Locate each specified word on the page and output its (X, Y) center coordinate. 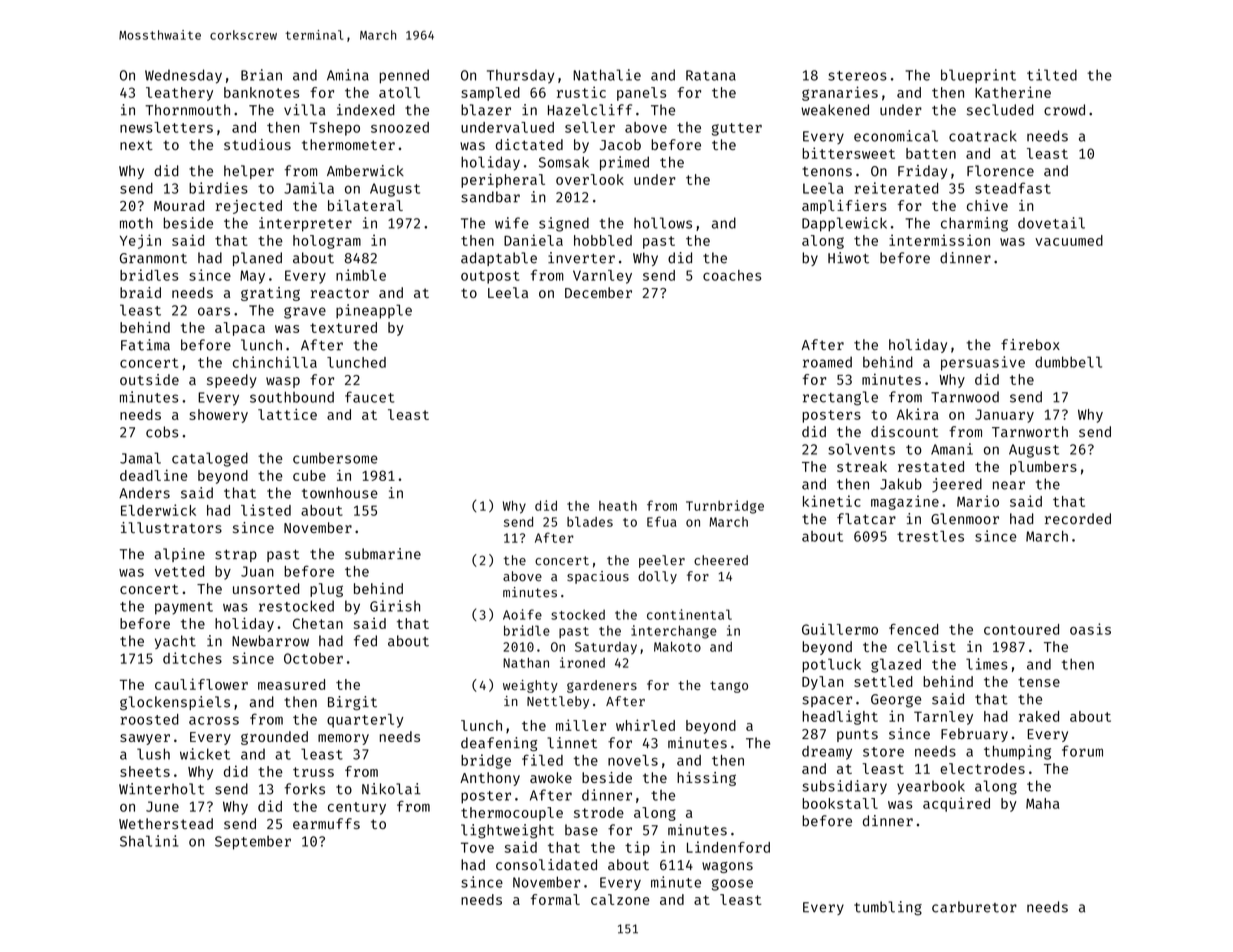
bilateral (365, 205)
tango (729, 687)
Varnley (602, 277)
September (253, 842)
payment (184, 608)
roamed (827, 362)
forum (1082, 751)
